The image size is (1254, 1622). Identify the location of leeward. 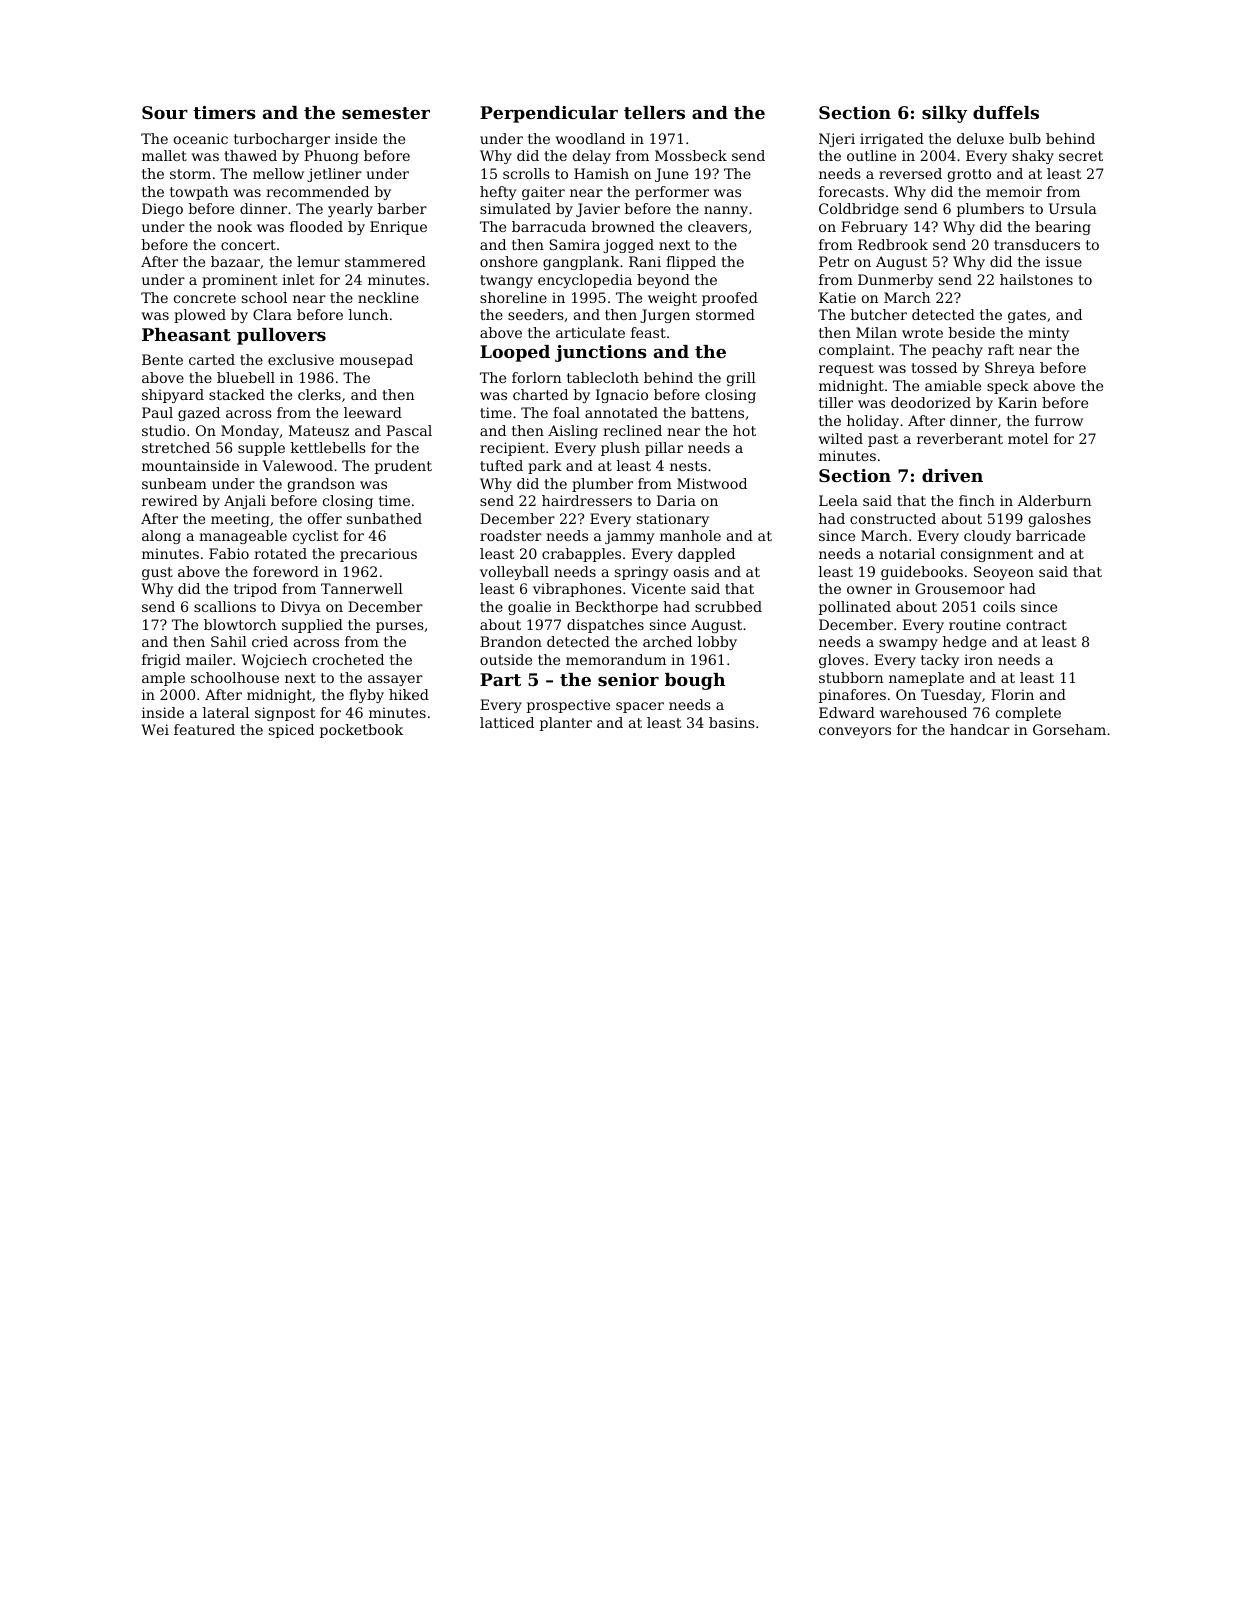
(373, 412).
